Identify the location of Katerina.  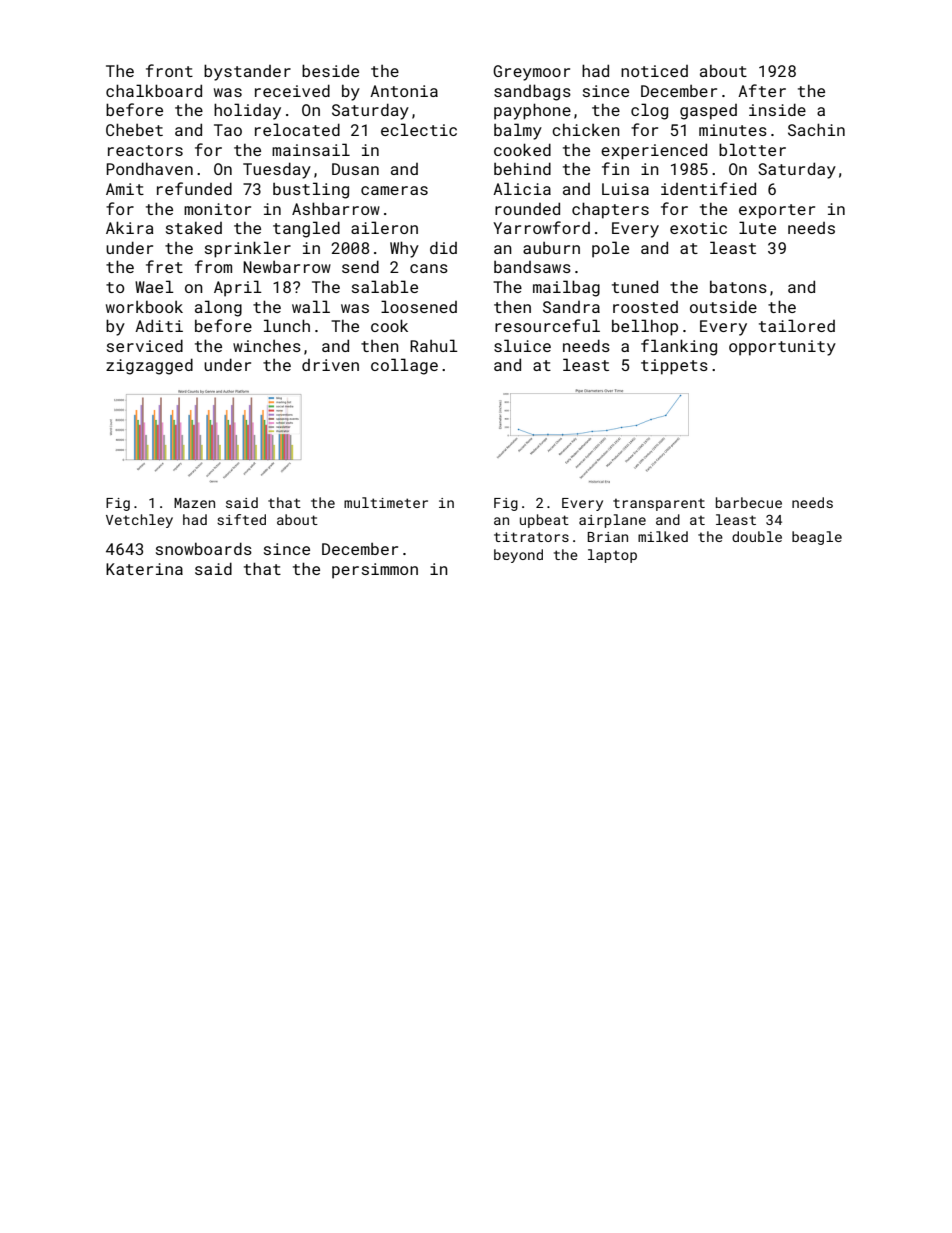
(144, 569).
